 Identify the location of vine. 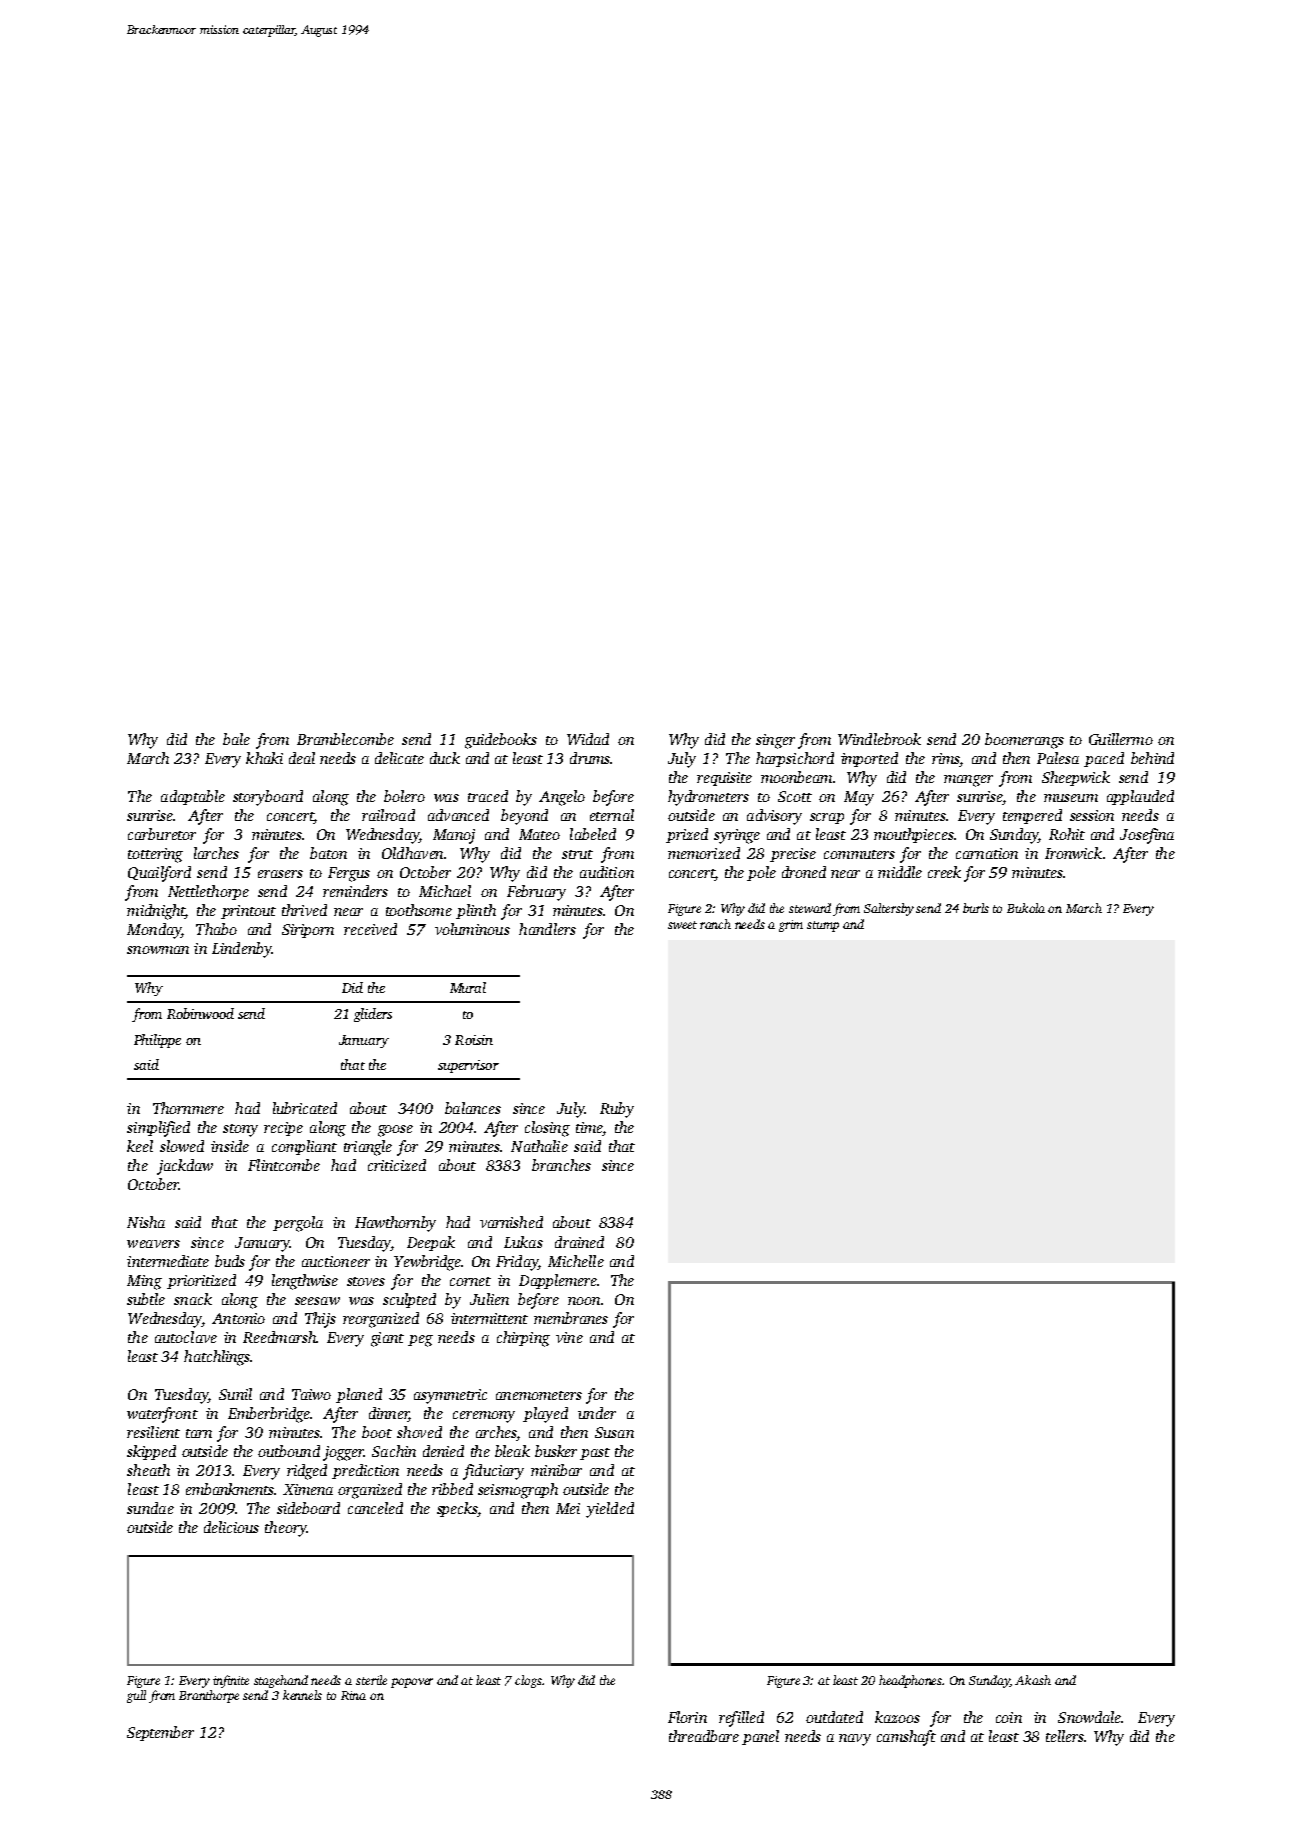
(569, 1337).
